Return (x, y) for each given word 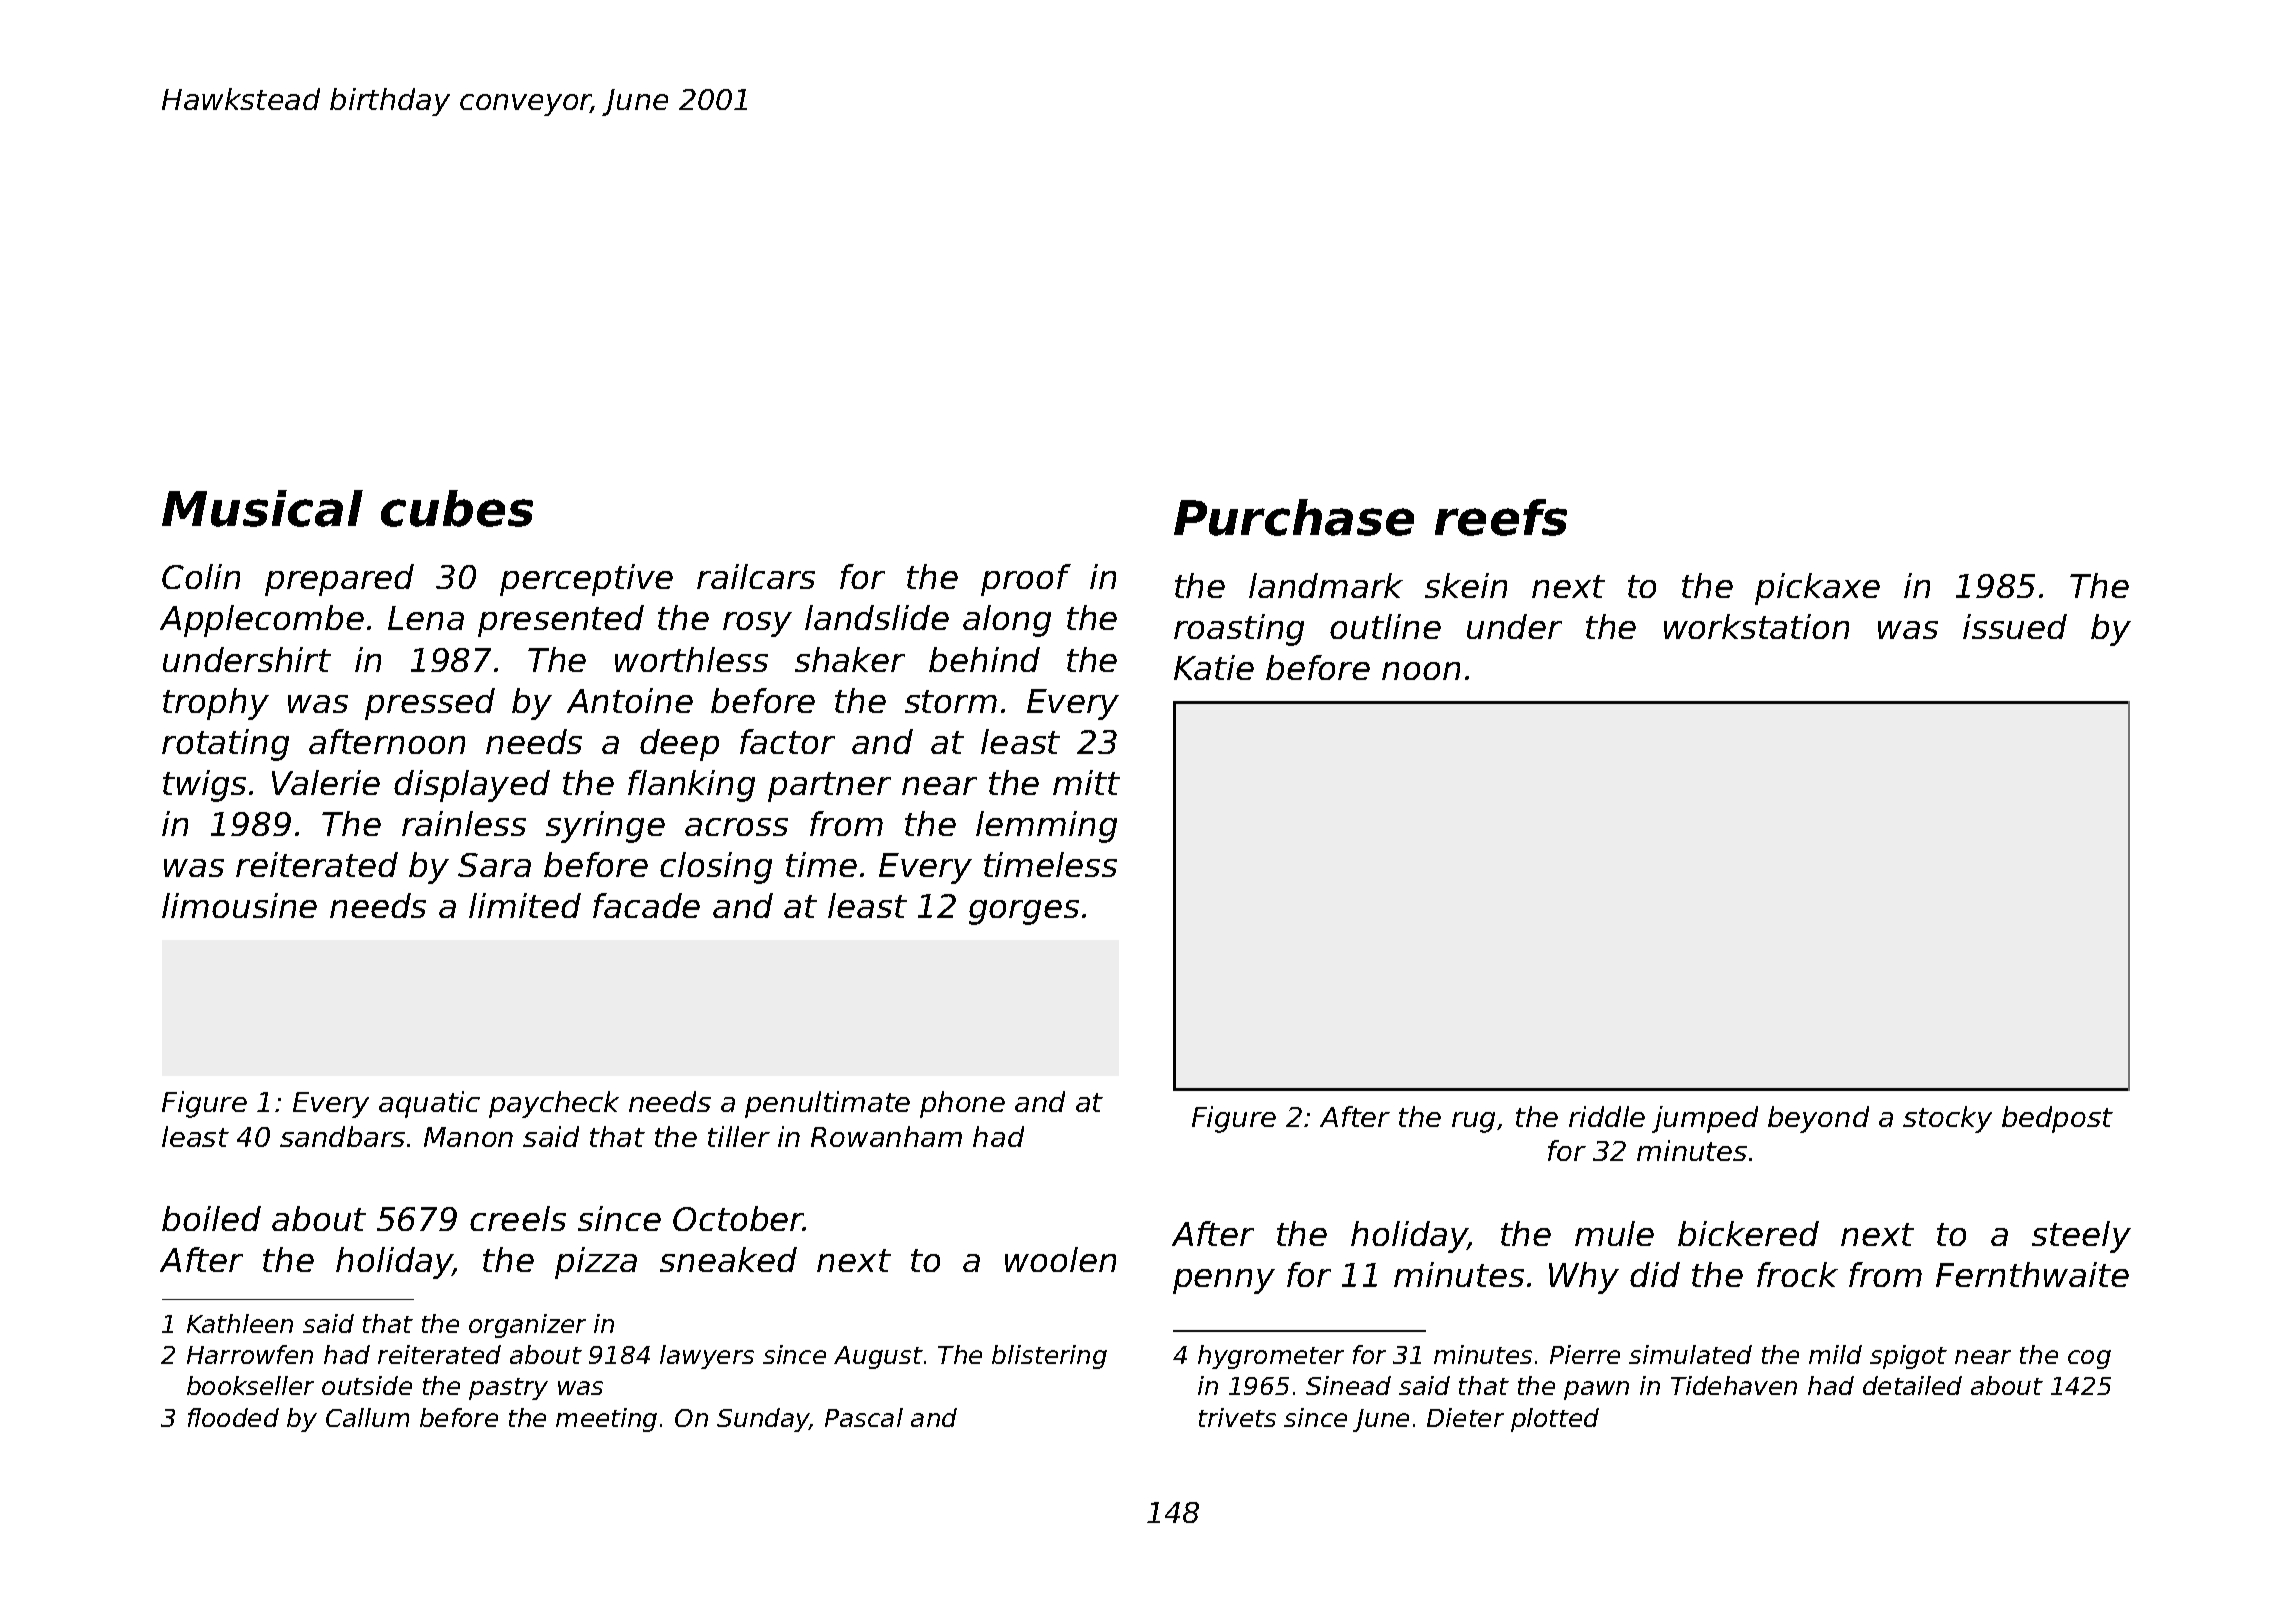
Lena (426, 618)
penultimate (827, 1104)
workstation (1756, 626)
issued (2015, 626)
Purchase (1294, 517)
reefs (1501, 517)
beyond (1818, 1119)
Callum (367, 1417)
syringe (605, 827)
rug (1473, 1122)
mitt (1086, 782)
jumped (1705, 1119)
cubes (457, 508)
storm (951, 701)
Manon (468, 1137)
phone (962, 1104)
